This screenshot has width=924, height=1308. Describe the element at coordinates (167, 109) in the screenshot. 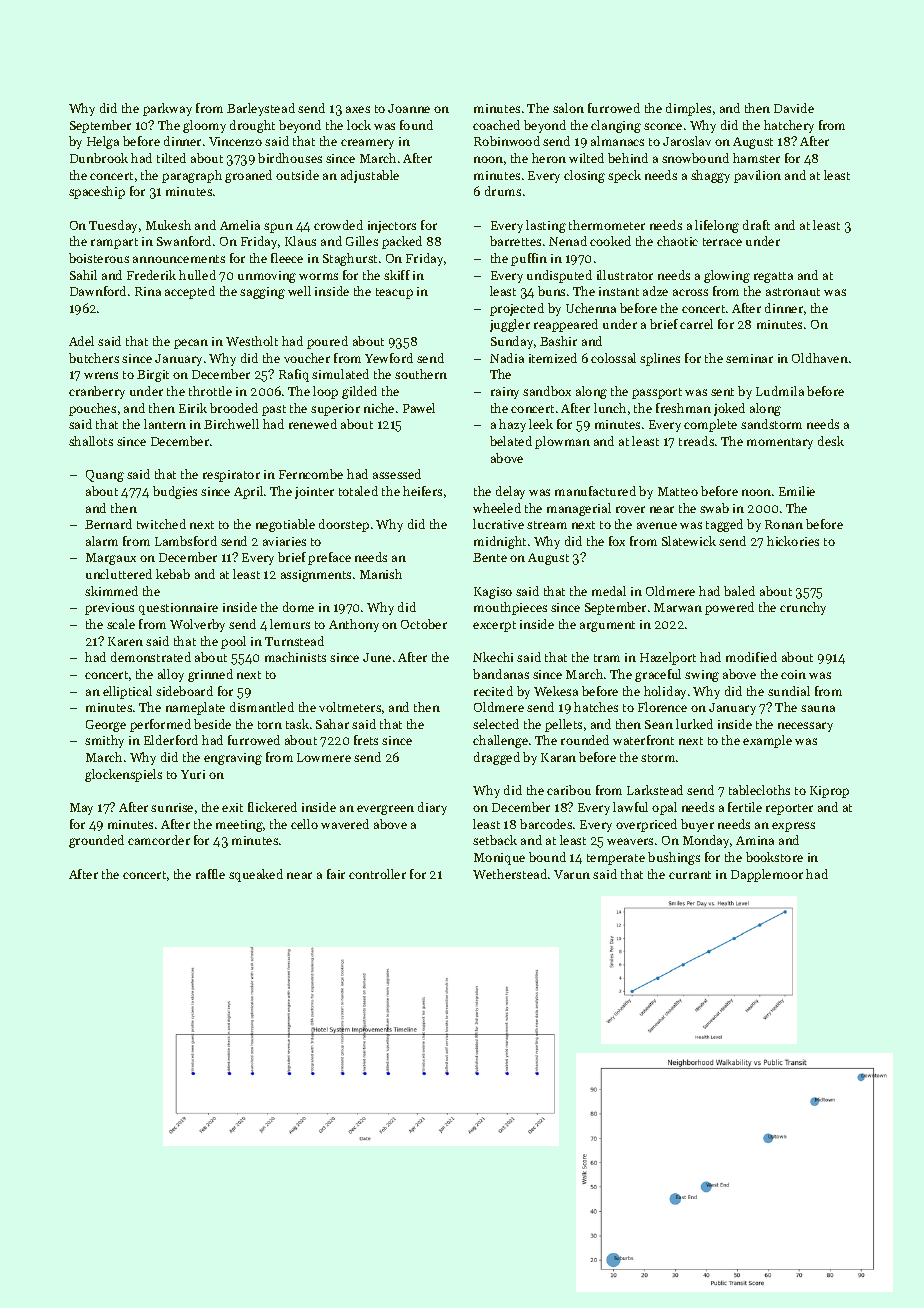

I see `parkway` at that location.
